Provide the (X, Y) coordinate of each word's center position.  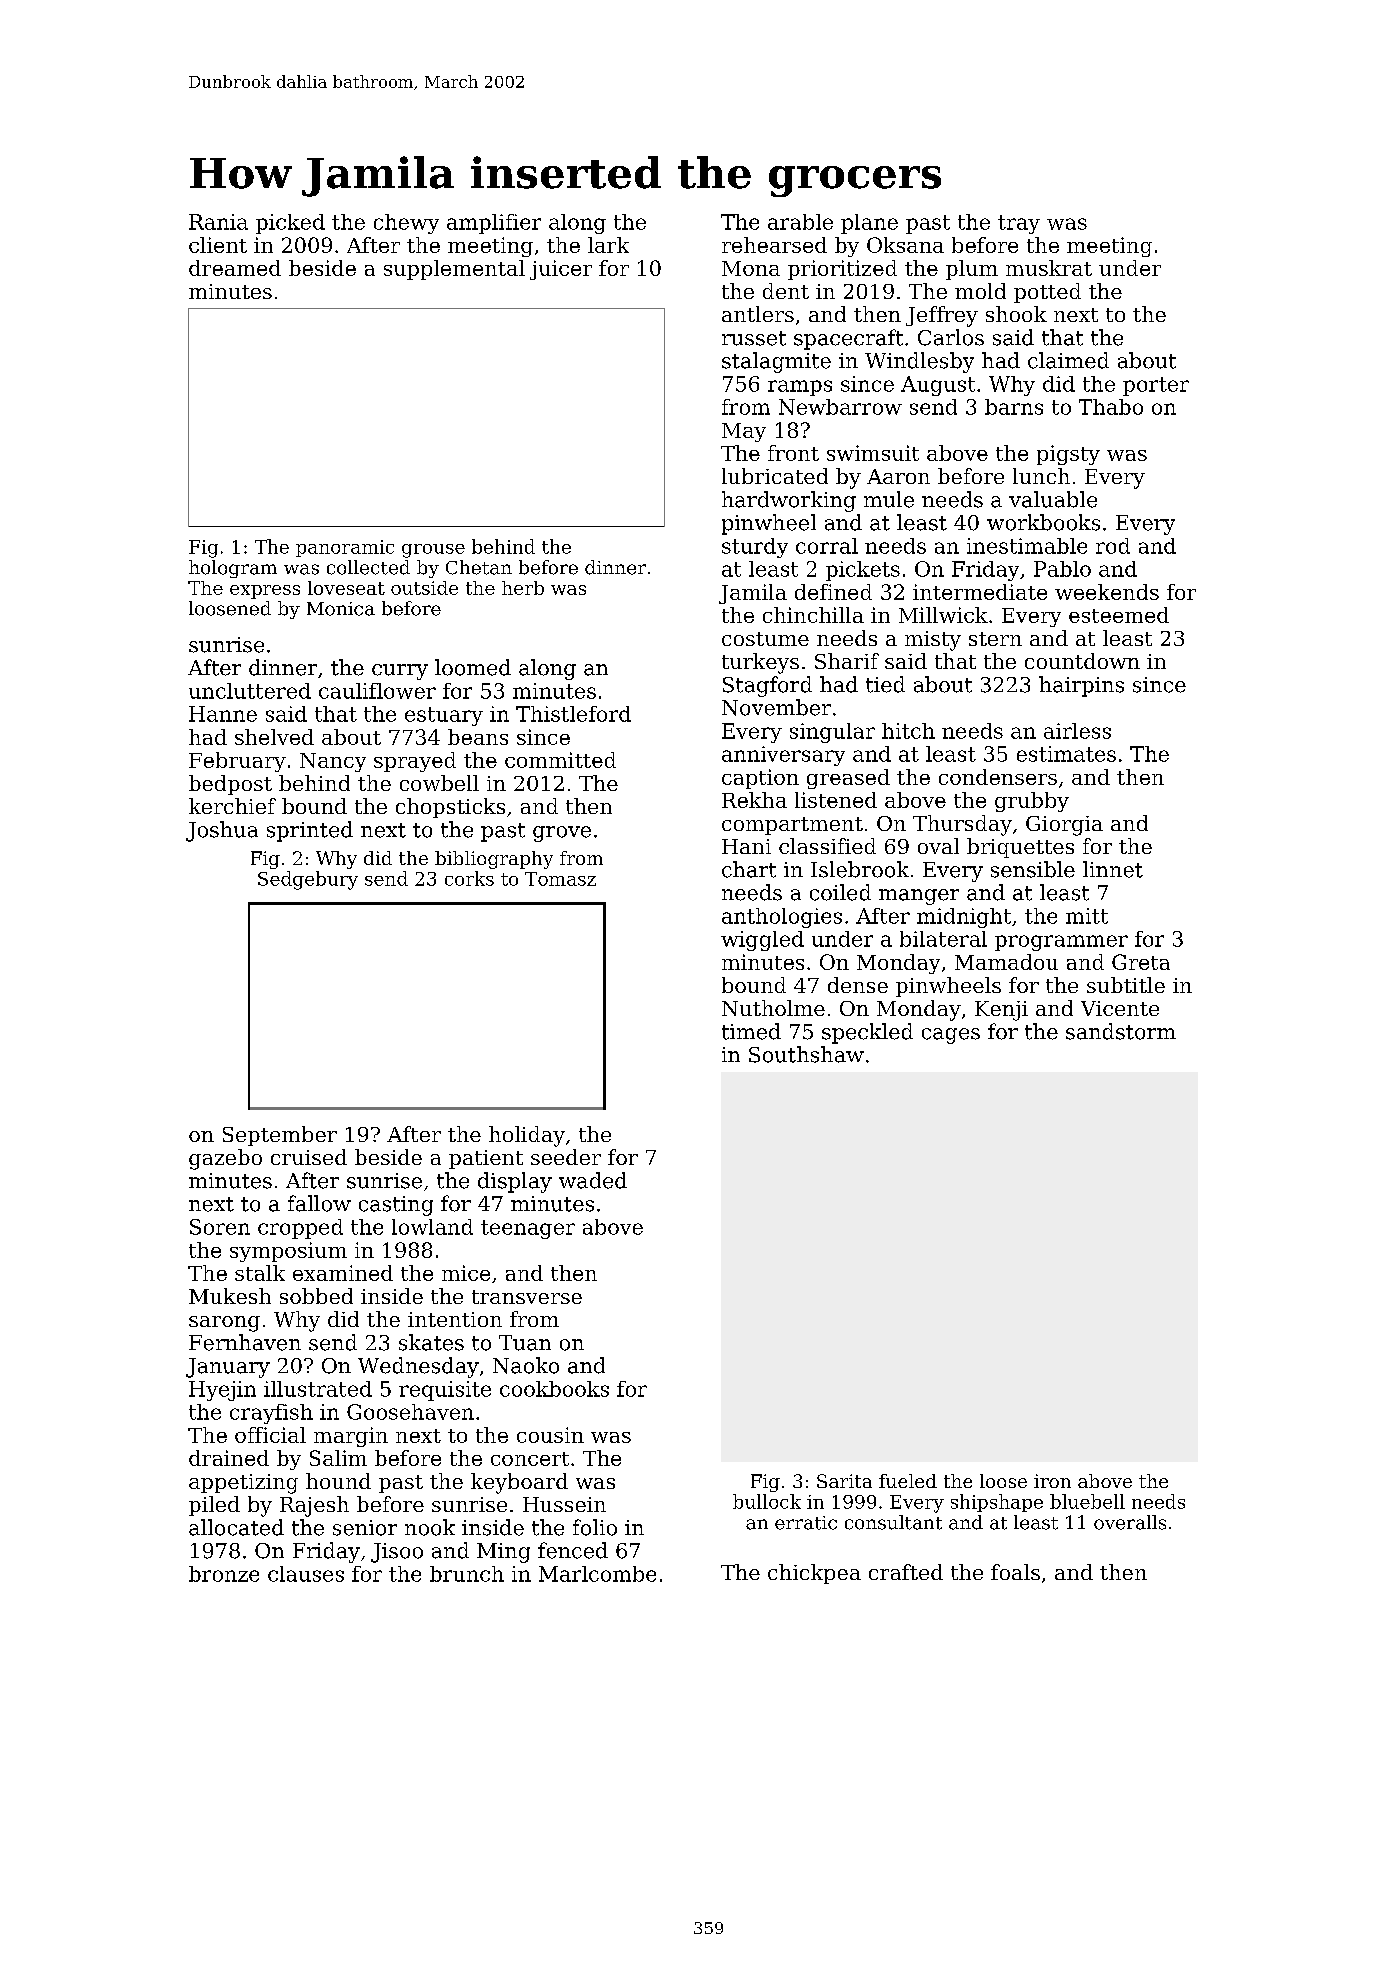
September (280, 1136)
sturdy (755, 548)
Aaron (898, 476)
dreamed (235, 268)
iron (1052, 1481)
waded (593, 1180)
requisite (445, 1391)
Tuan (525, 1343)
